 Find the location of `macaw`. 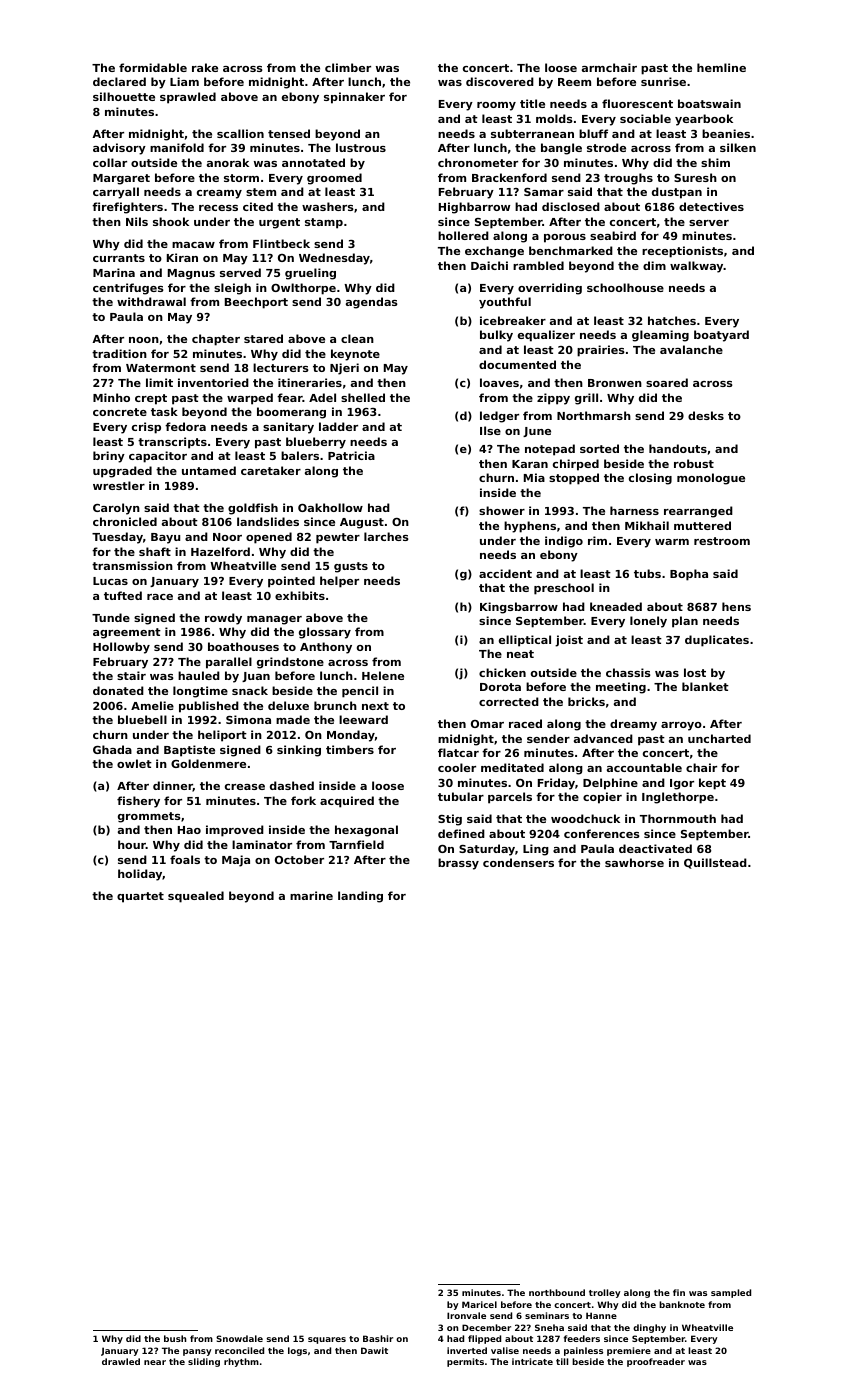

macaw is located at coordinates (193, 245).
